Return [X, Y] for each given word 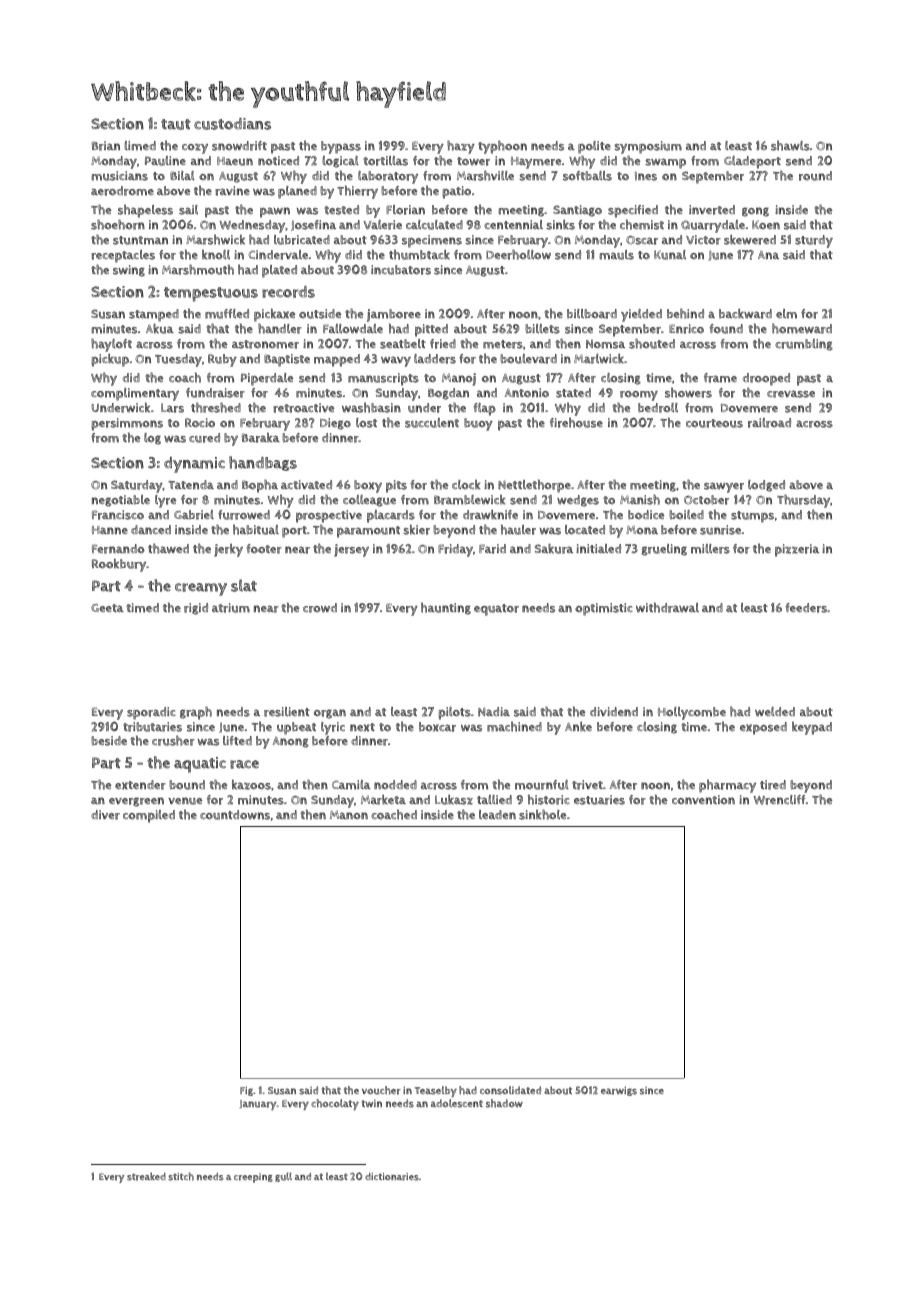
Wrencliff [780, 800]
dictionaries [392, 1177]
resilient [287, 712]
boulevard [528, 359]
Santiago [577, 211]
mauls [616, 255]
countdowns [235, 815]
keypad [812, 728]
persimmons [127, 424]
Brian [106, 146]
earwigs [619, 1091]
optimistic [604, 609]
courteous [714, 423]
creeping [253, 1178]
